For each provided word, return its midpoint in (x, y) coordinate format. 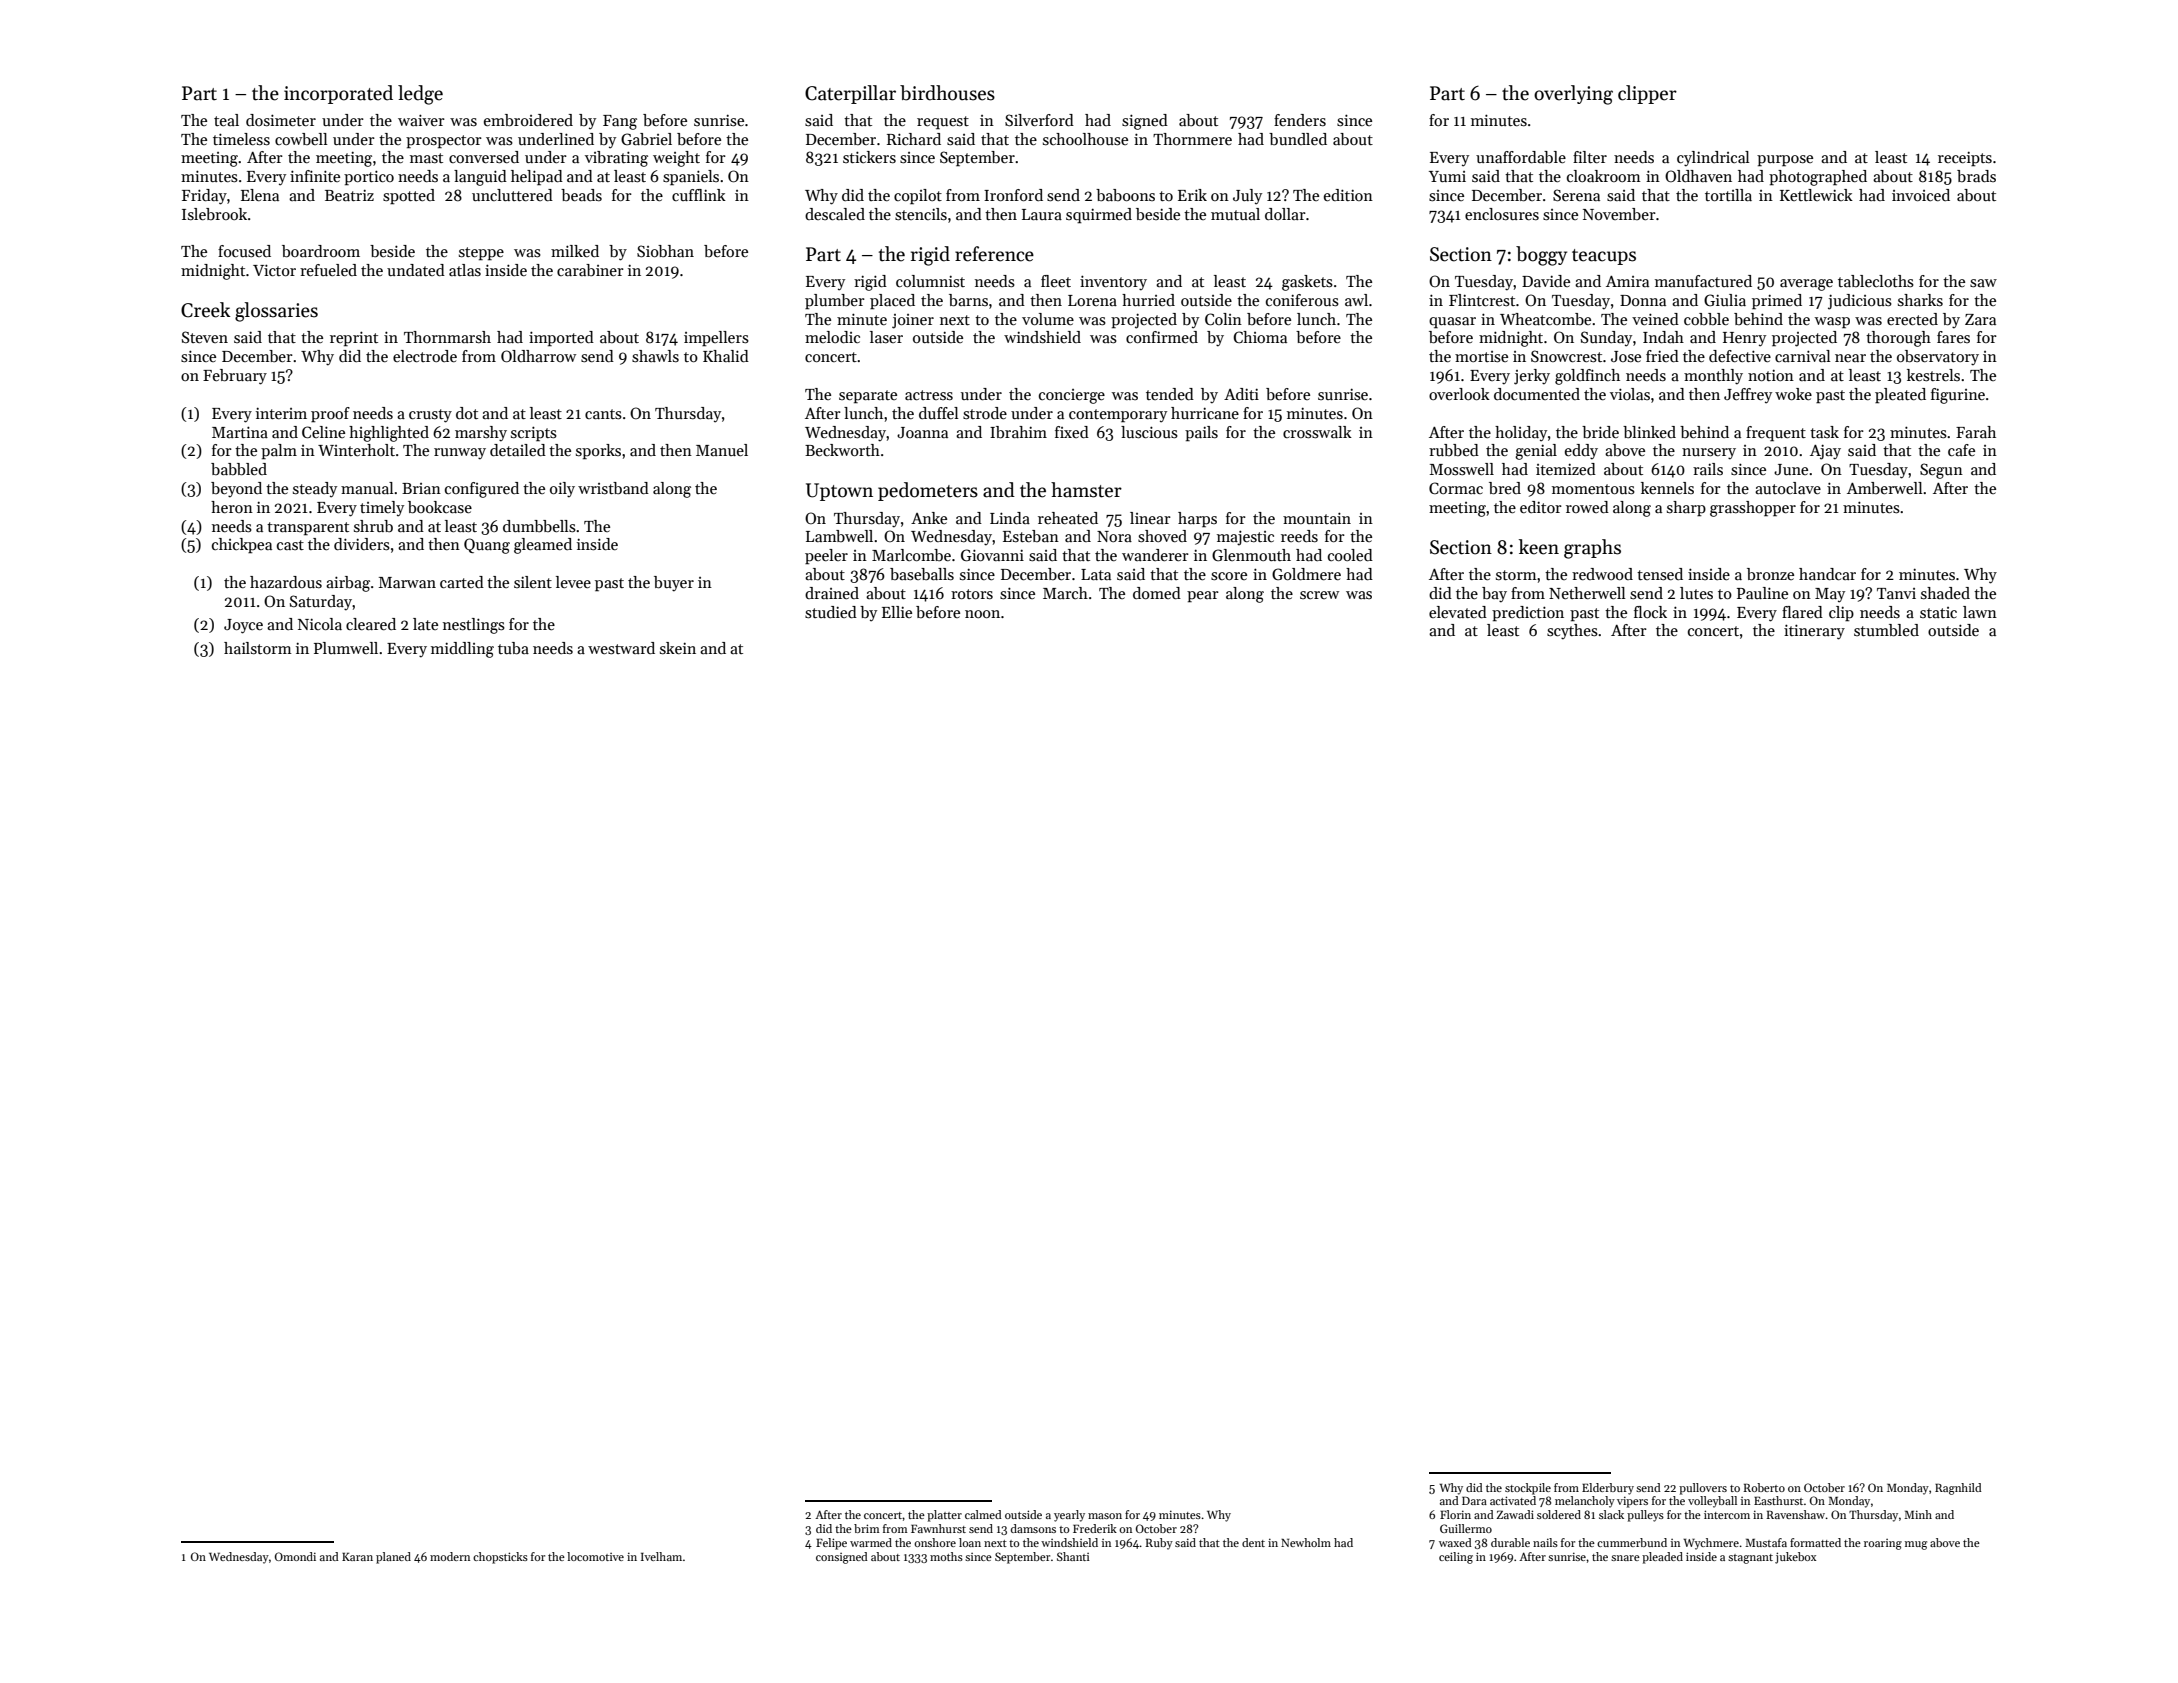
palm (279, 452)
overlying (1573, 95)
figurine (1958, 396)
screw (1319, 595)
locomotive (595, 1556)
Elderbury (1608, 1489)
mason (1105, 1516)
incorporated (338, 94)
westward (621, 648)
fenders (1300, 120)
